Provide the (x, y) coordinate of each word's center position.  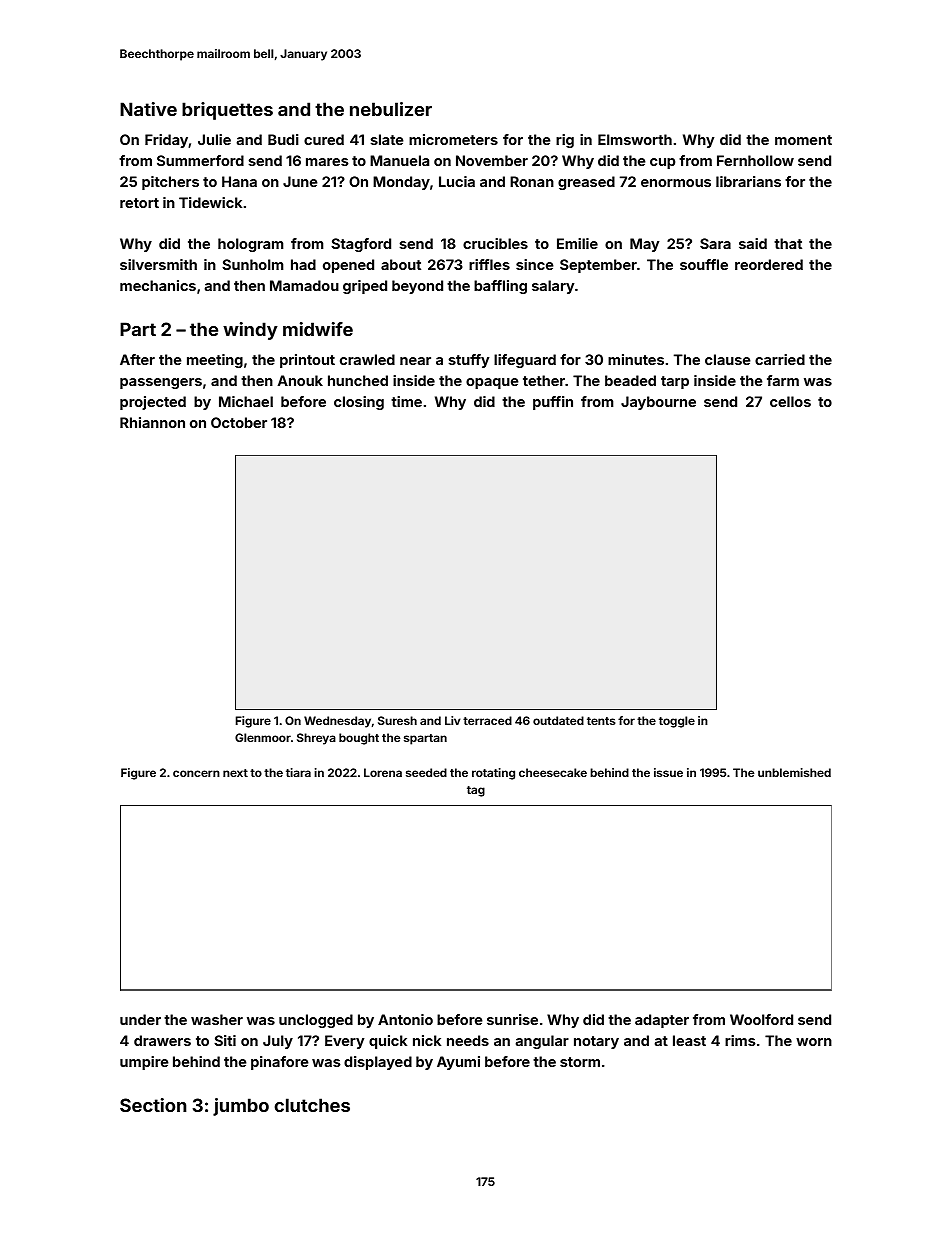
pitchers (170, 183)
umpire (144, 1063)
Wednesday (337, 722)
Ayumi (458, 1063)
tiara (298, 772)
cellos (790, 401)
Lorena (383, 772)
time (406, 401)
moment (803, 140)
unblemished (794, 772)
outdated (558, 720)
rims (740, 1040)
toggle (677, 722)
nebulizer (391, 109)
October (239, 422)
